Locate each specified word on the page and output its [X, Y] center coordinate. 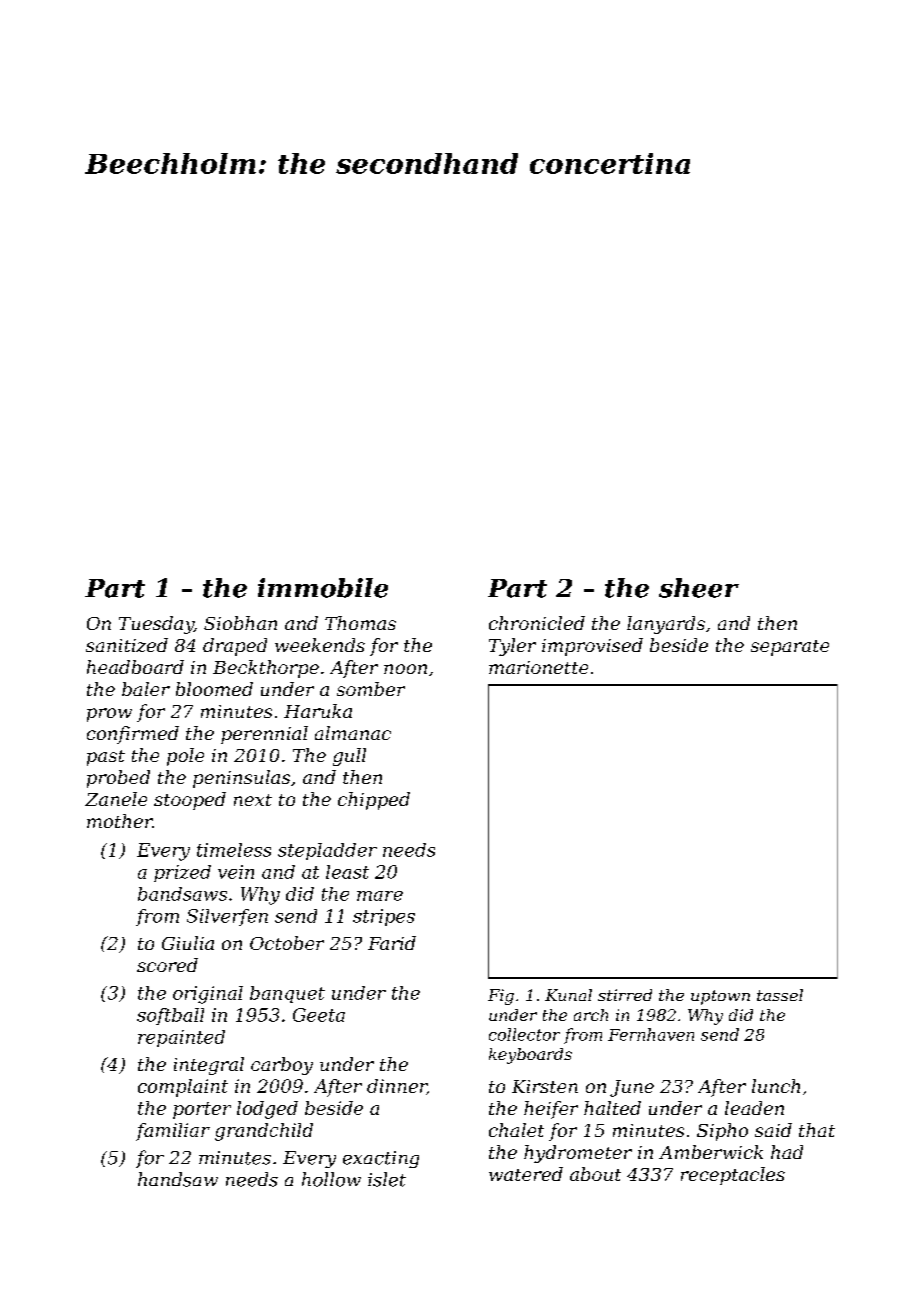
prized [182, 873]
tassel [780, 995]
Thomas [360, 623]
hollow [331, 1179]
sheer [699, 588]
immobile [323, 588]
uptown [720, 997]
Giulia [188, 943]
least [347, 872]
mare [380, 896]
